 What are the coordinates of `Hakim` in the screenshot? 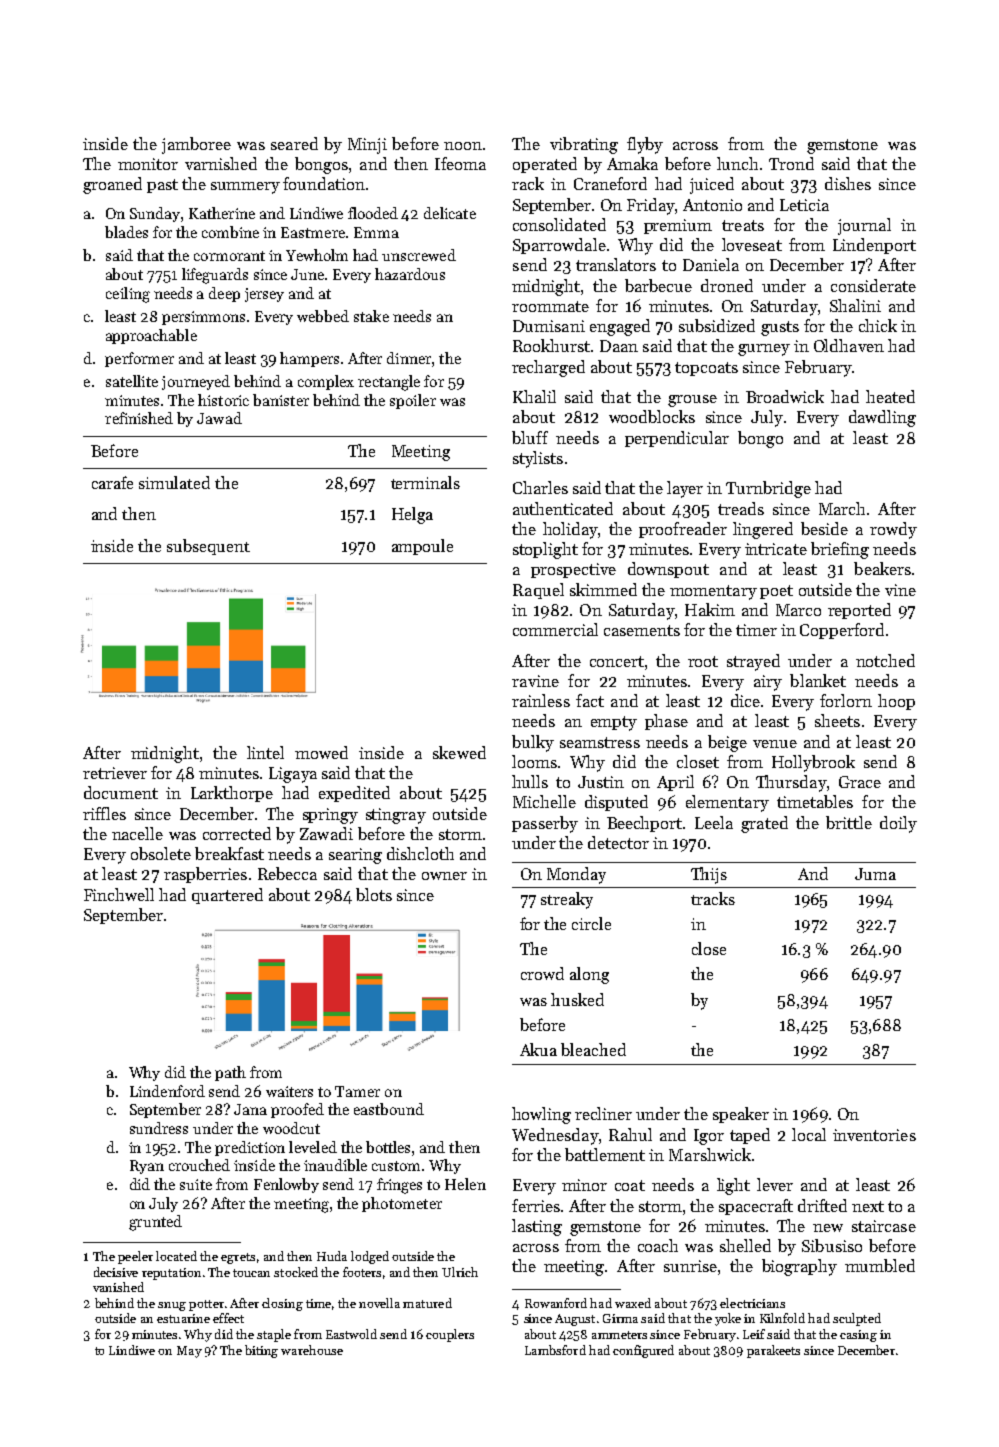 It's located at (710, 609).
